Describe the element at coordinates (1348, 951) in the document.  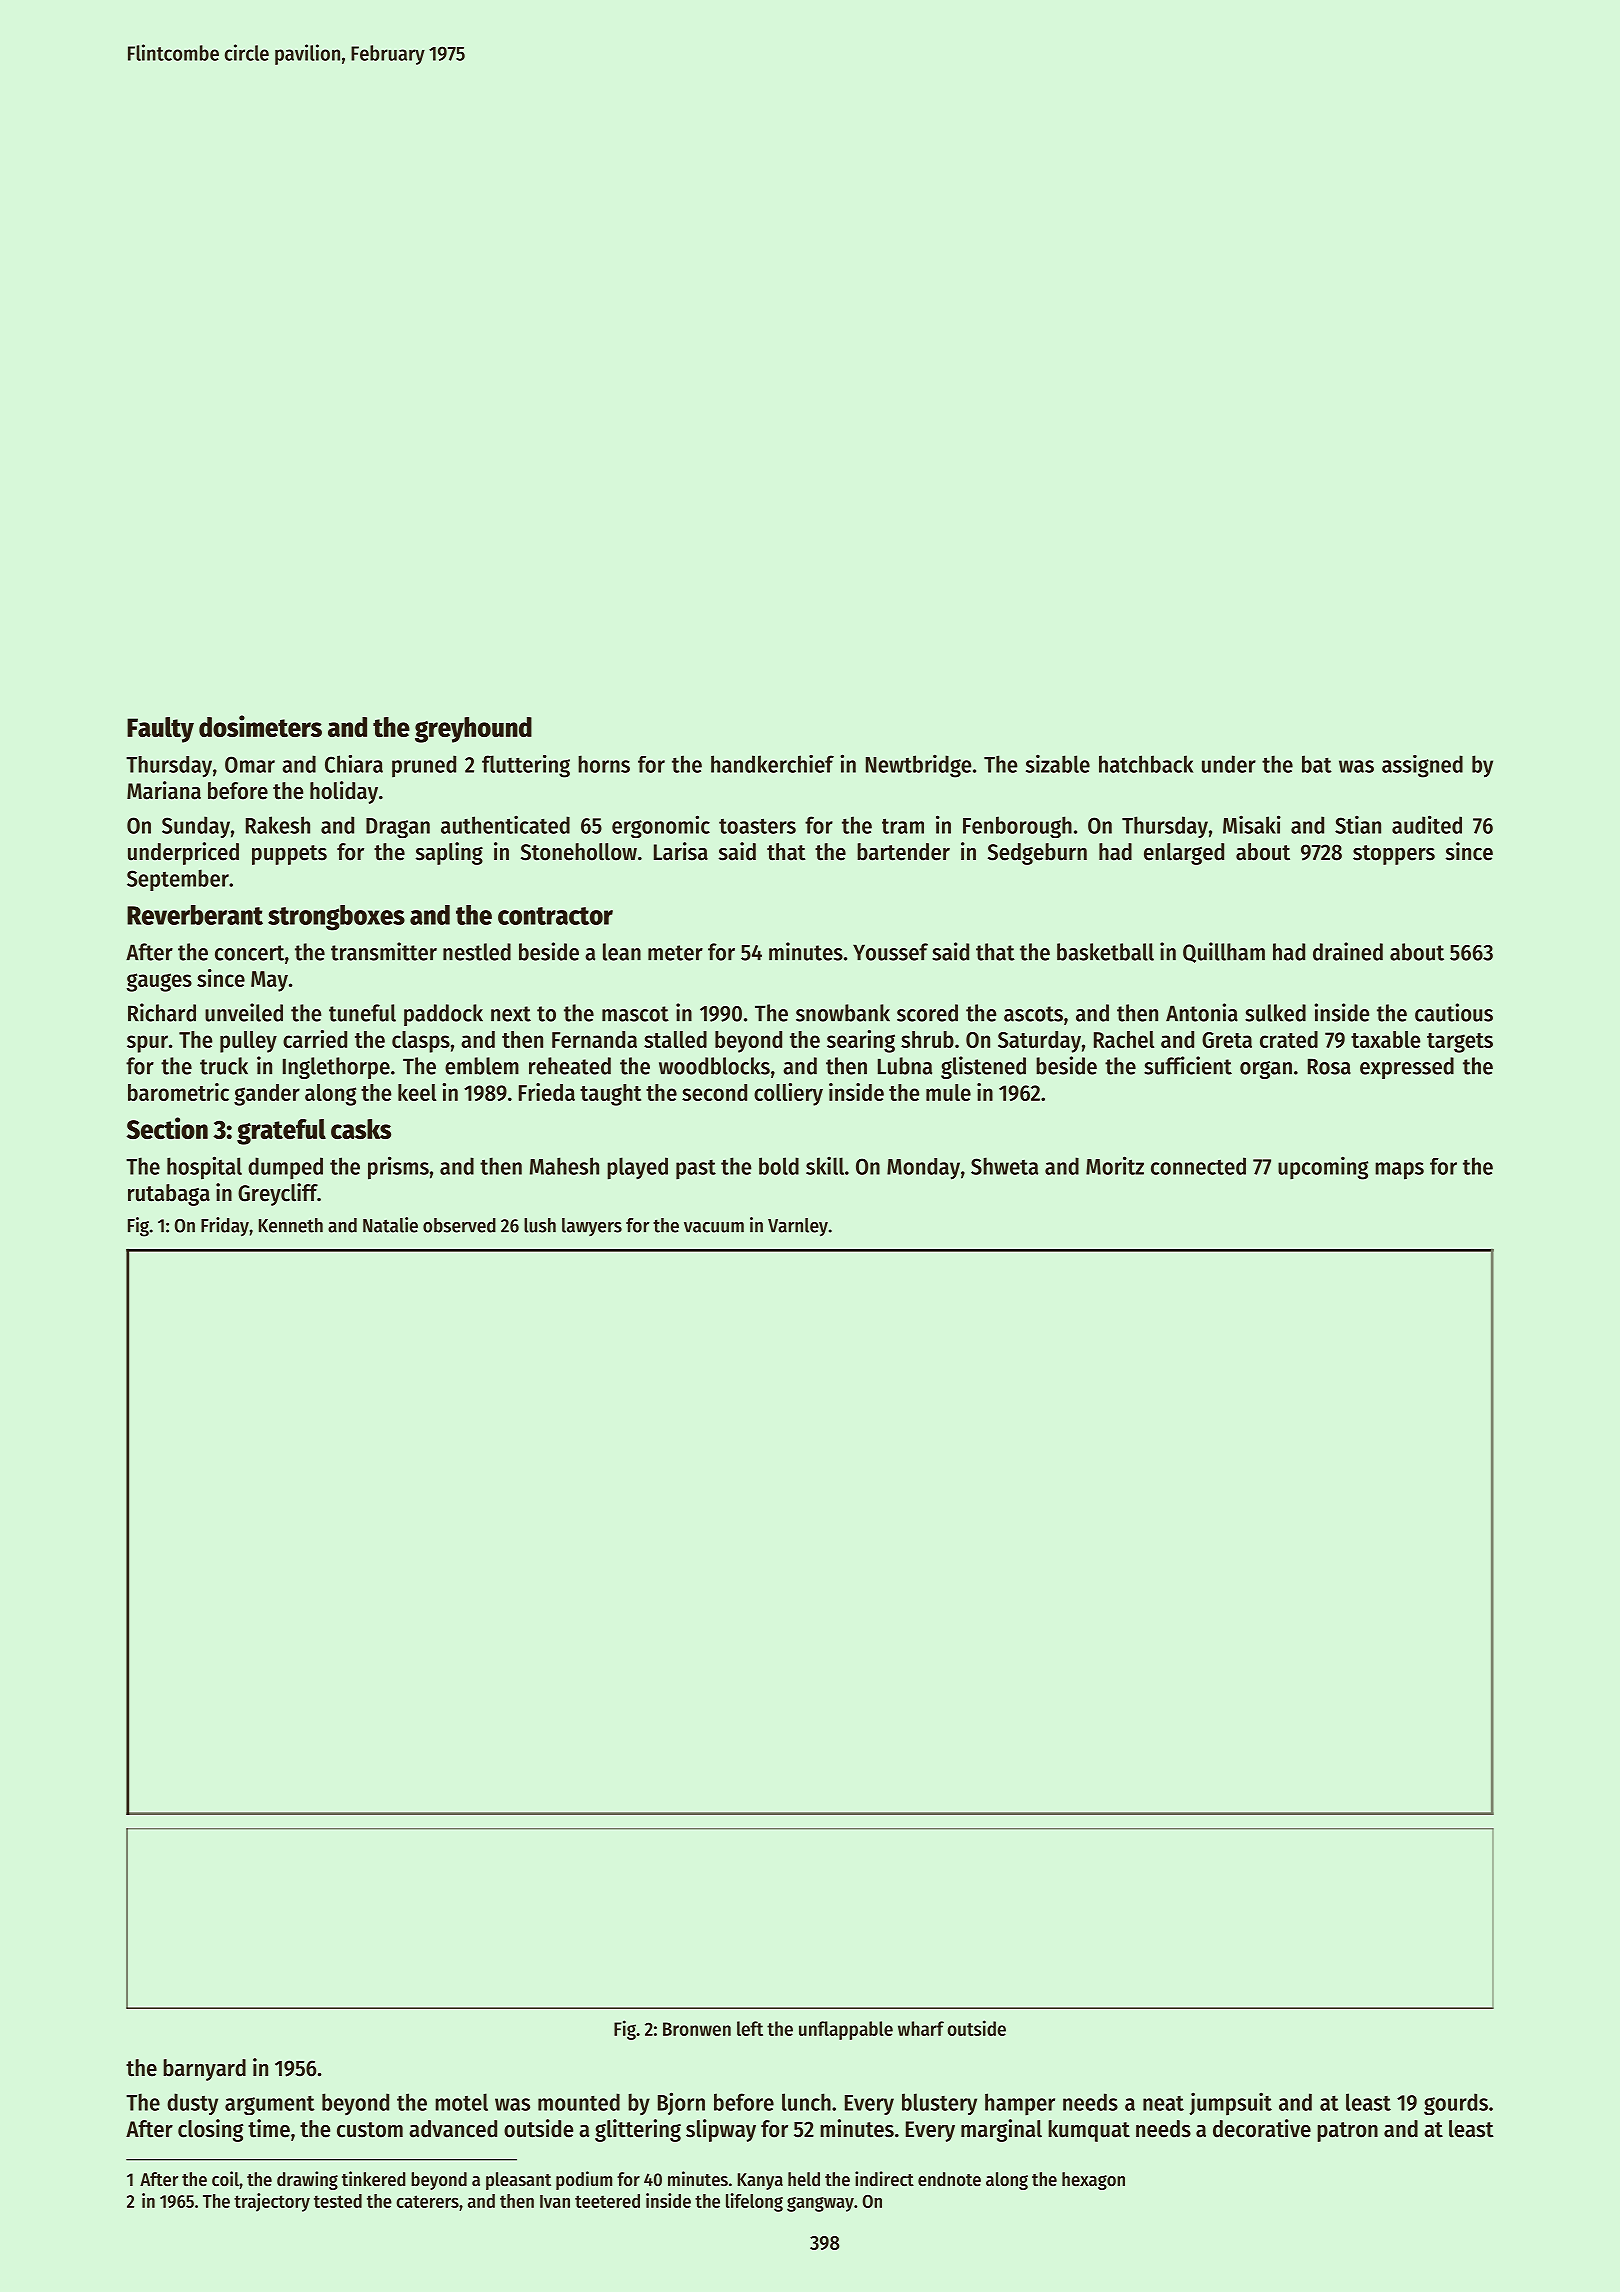
I see `drained` at that location.
